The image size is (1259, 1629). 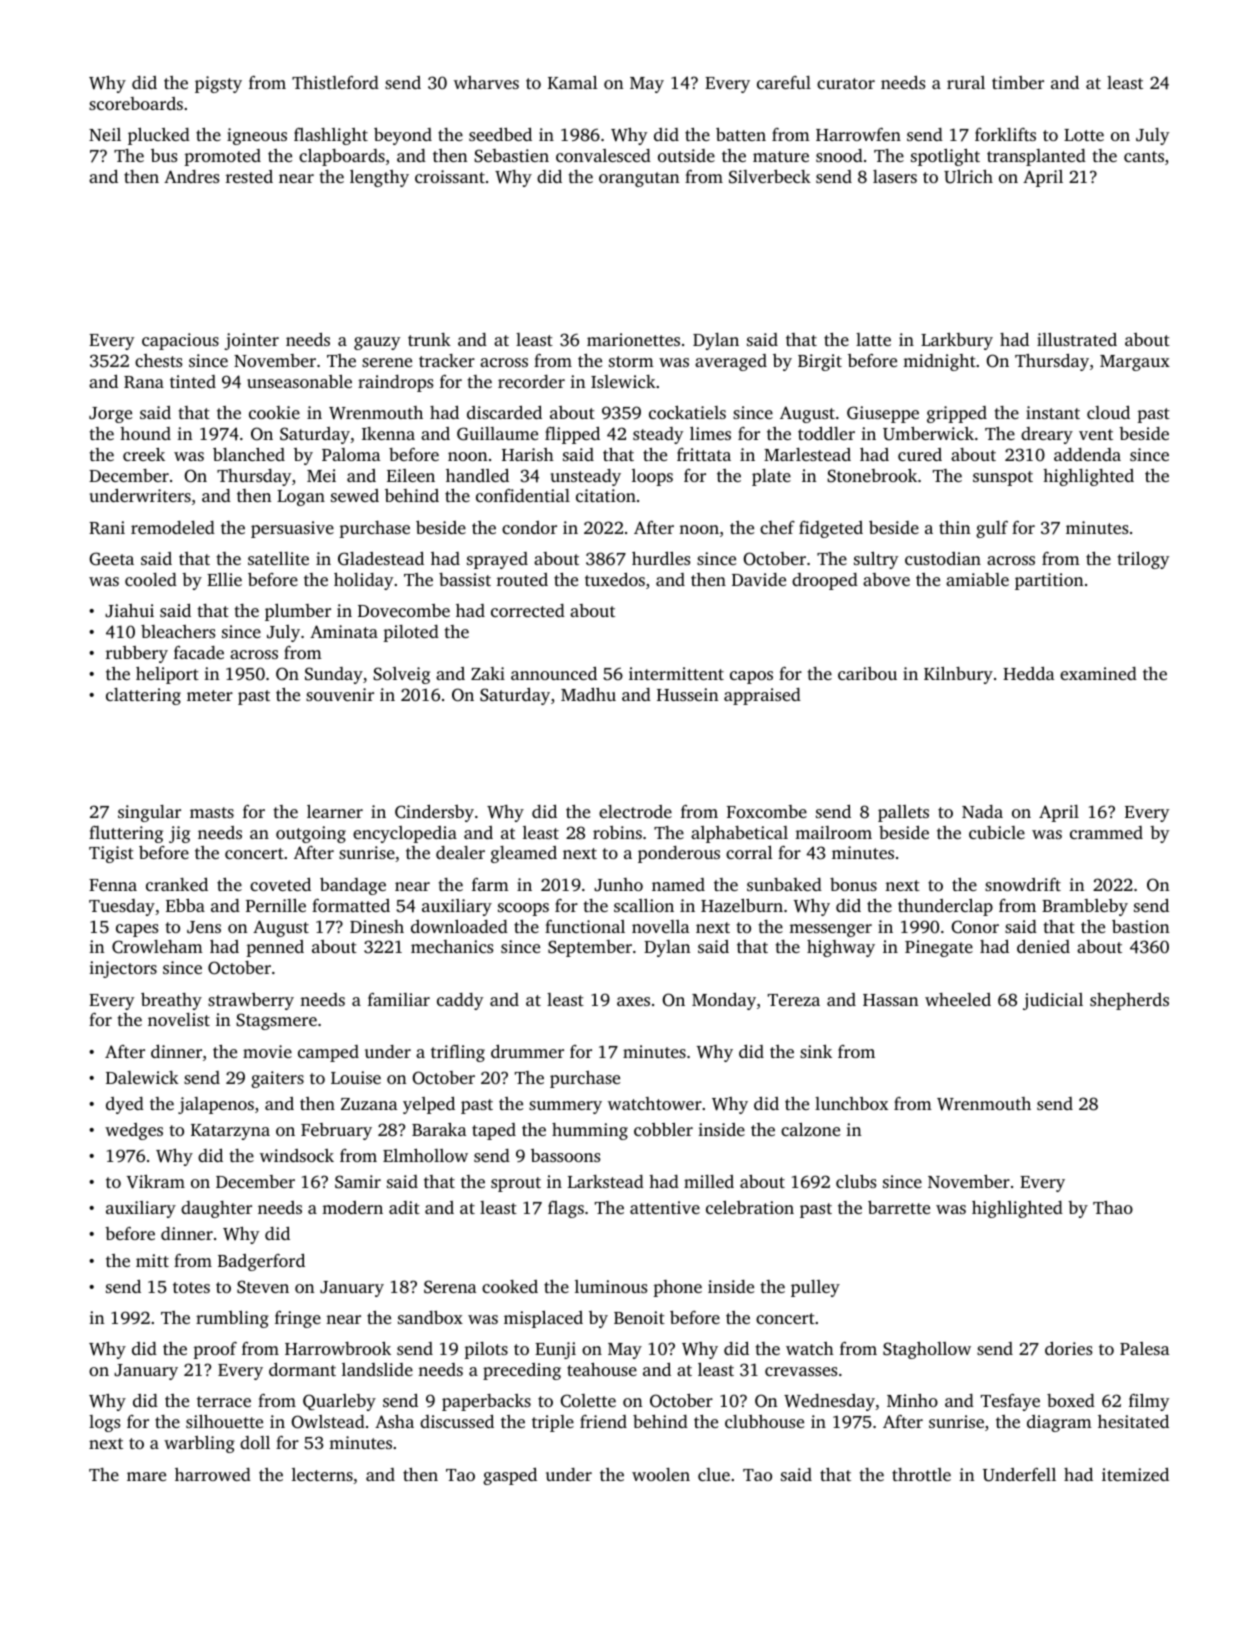 I want to click on logs, so click(x=104, y=1423).
